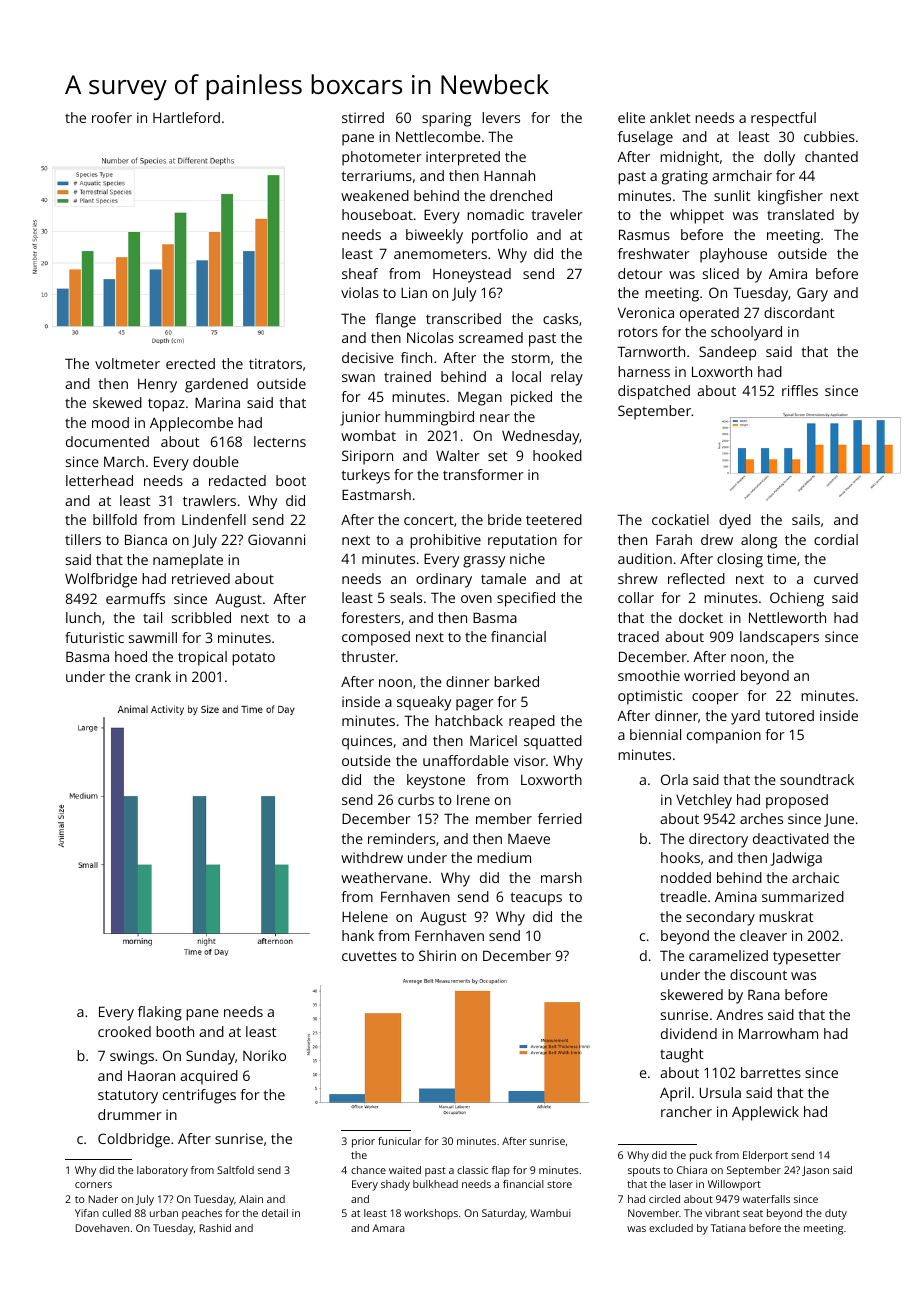  What do you see at coordinates (671, 1228) in the image?
I see `excluded` at bounding box center [671, 1228].
